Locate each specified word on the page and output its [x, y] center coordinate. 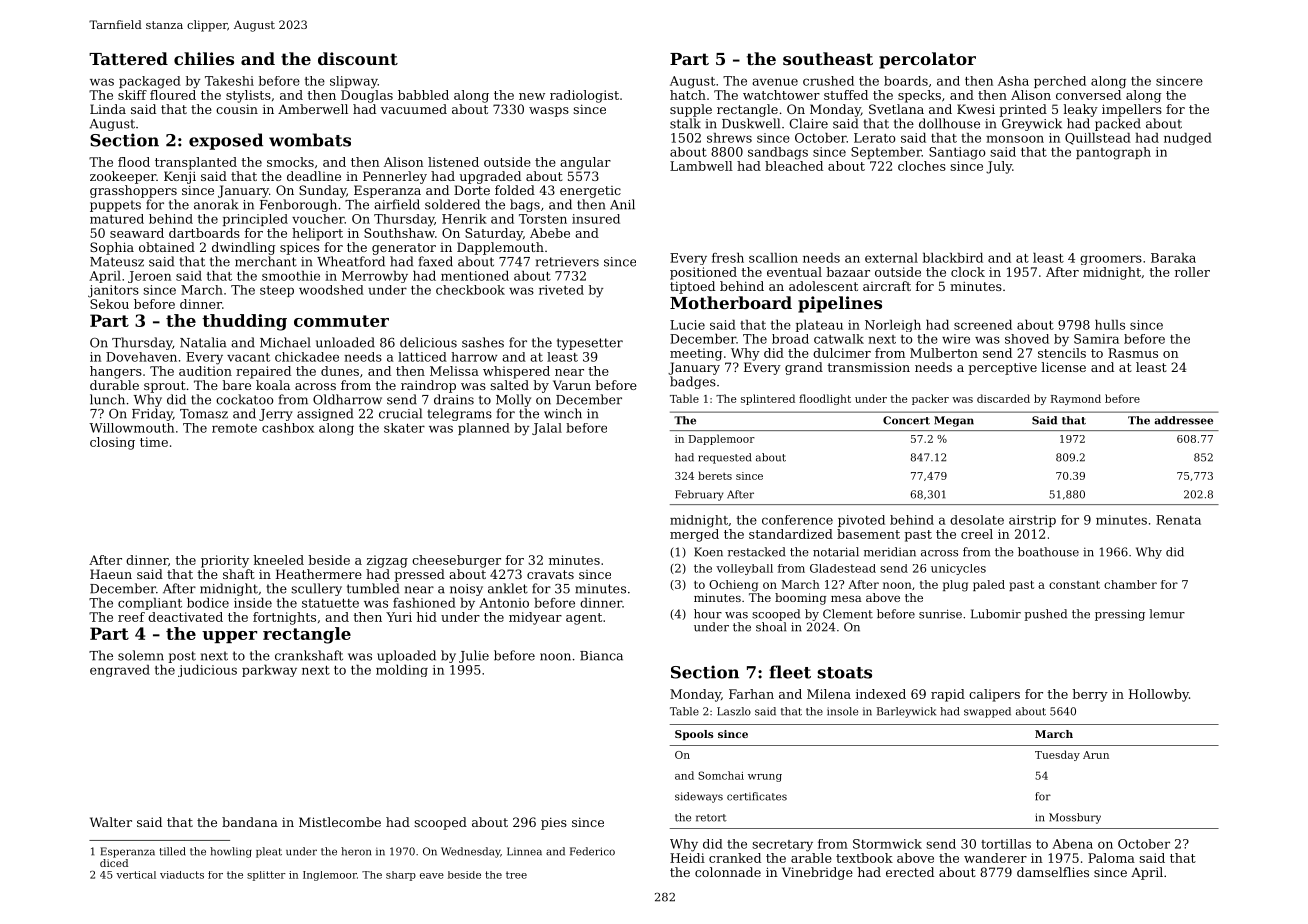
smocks [290, 162]
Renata [1178, 520]
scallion [773, 258]
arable [811, 858]
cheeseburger [456, 561]
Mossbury [1075, 818]
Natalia [203, 342]
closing [112, 443]
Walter [111, 822]
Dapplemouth [500, 248]
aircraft [887, 286]
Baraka [1173, 258]
